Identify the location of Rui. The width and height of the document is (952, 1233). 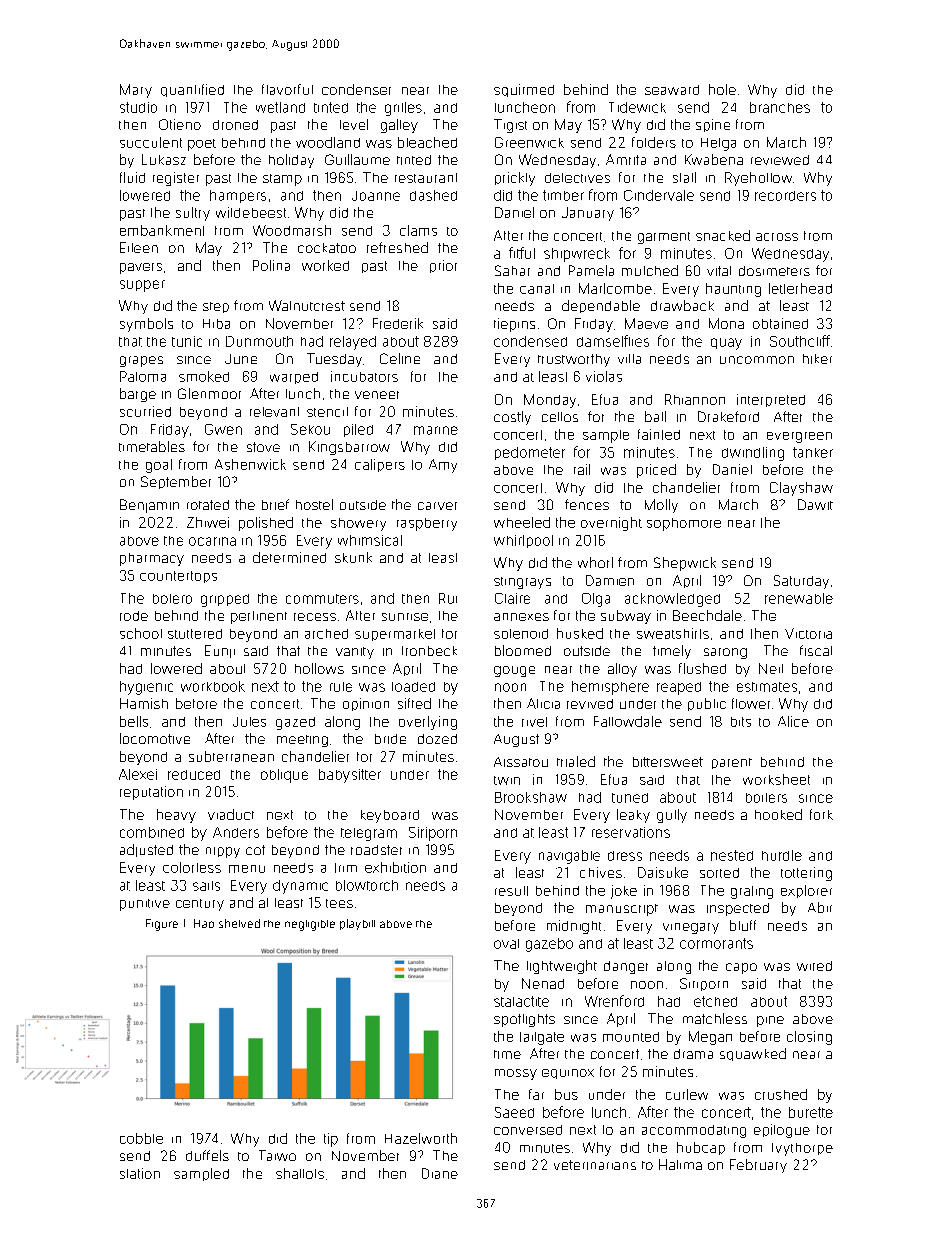
(448, 598).
